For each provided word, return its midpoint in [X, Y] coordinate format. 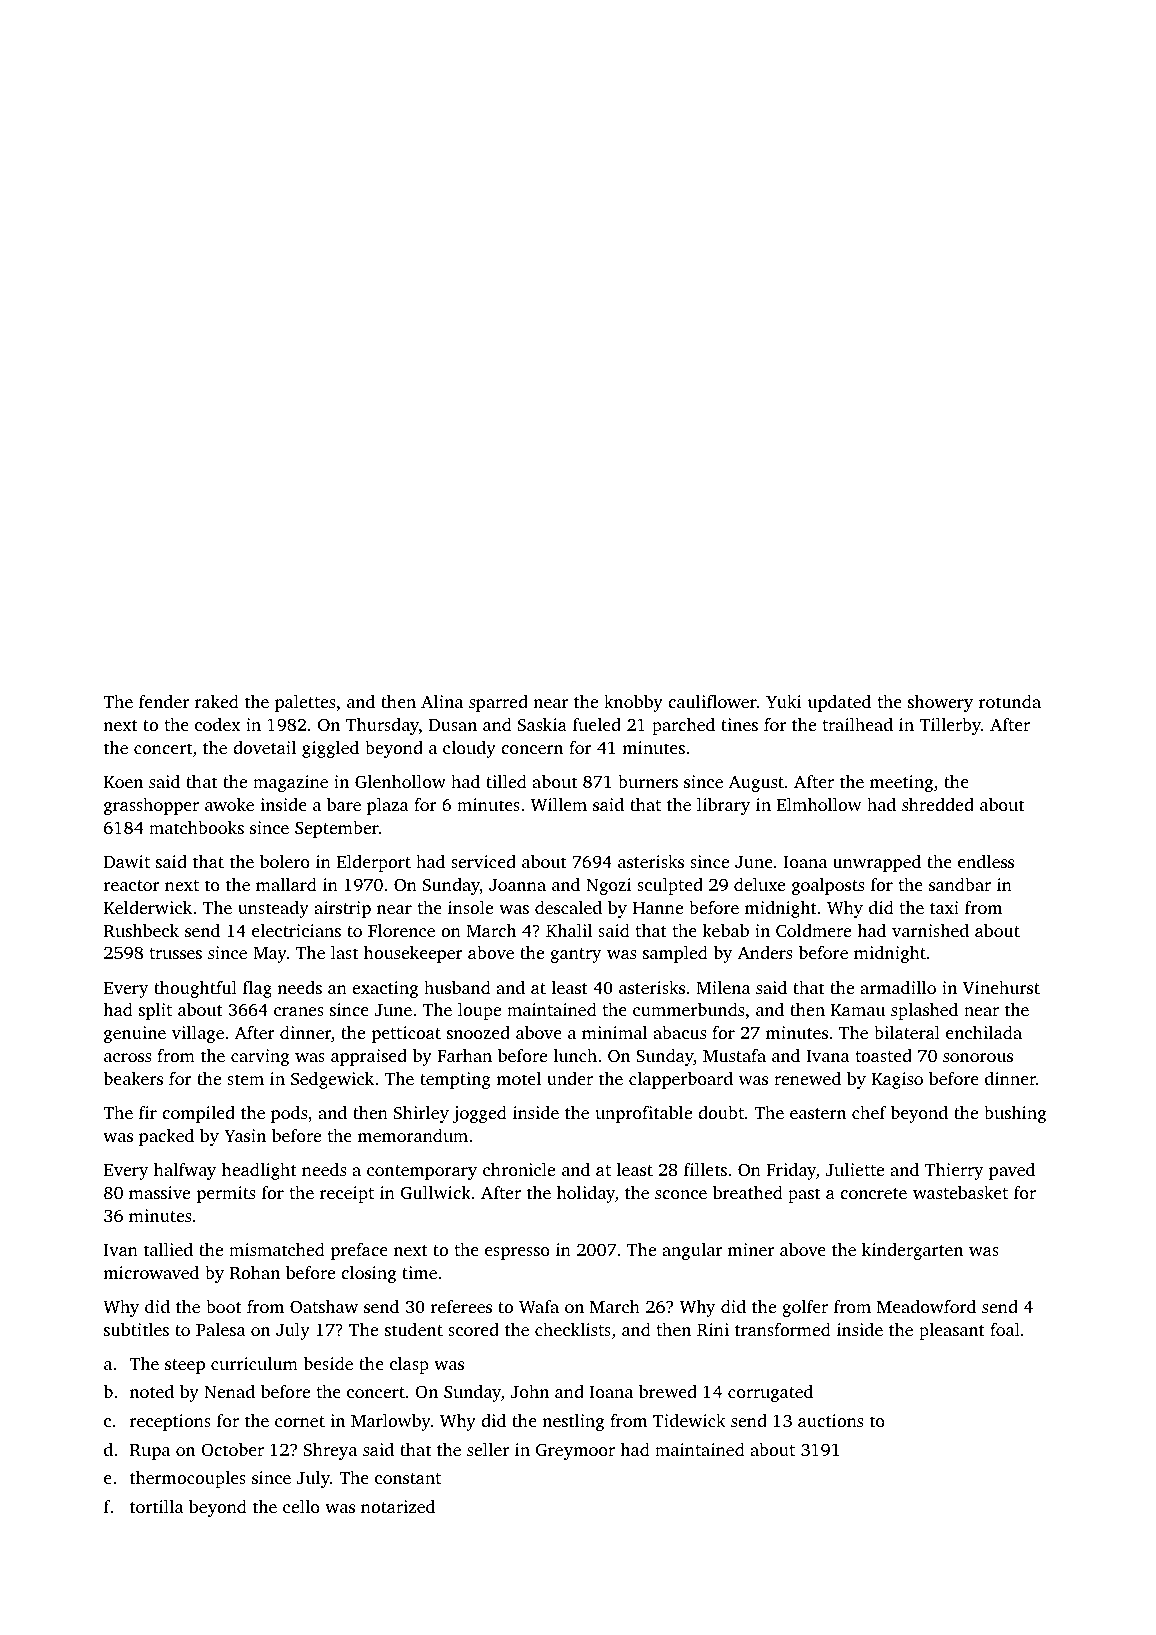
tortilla [156, 1506]
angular [692, 1251]
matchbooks [196, 827]
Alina [442, 701]
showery [940, 703]
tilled [506, 781]
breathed [748, 1192]
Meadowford [926, 1306]
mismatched [277, 1249]
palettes [305, 703]
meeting [901, 783]
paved [1012, 1171]
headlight [259, 1171]
